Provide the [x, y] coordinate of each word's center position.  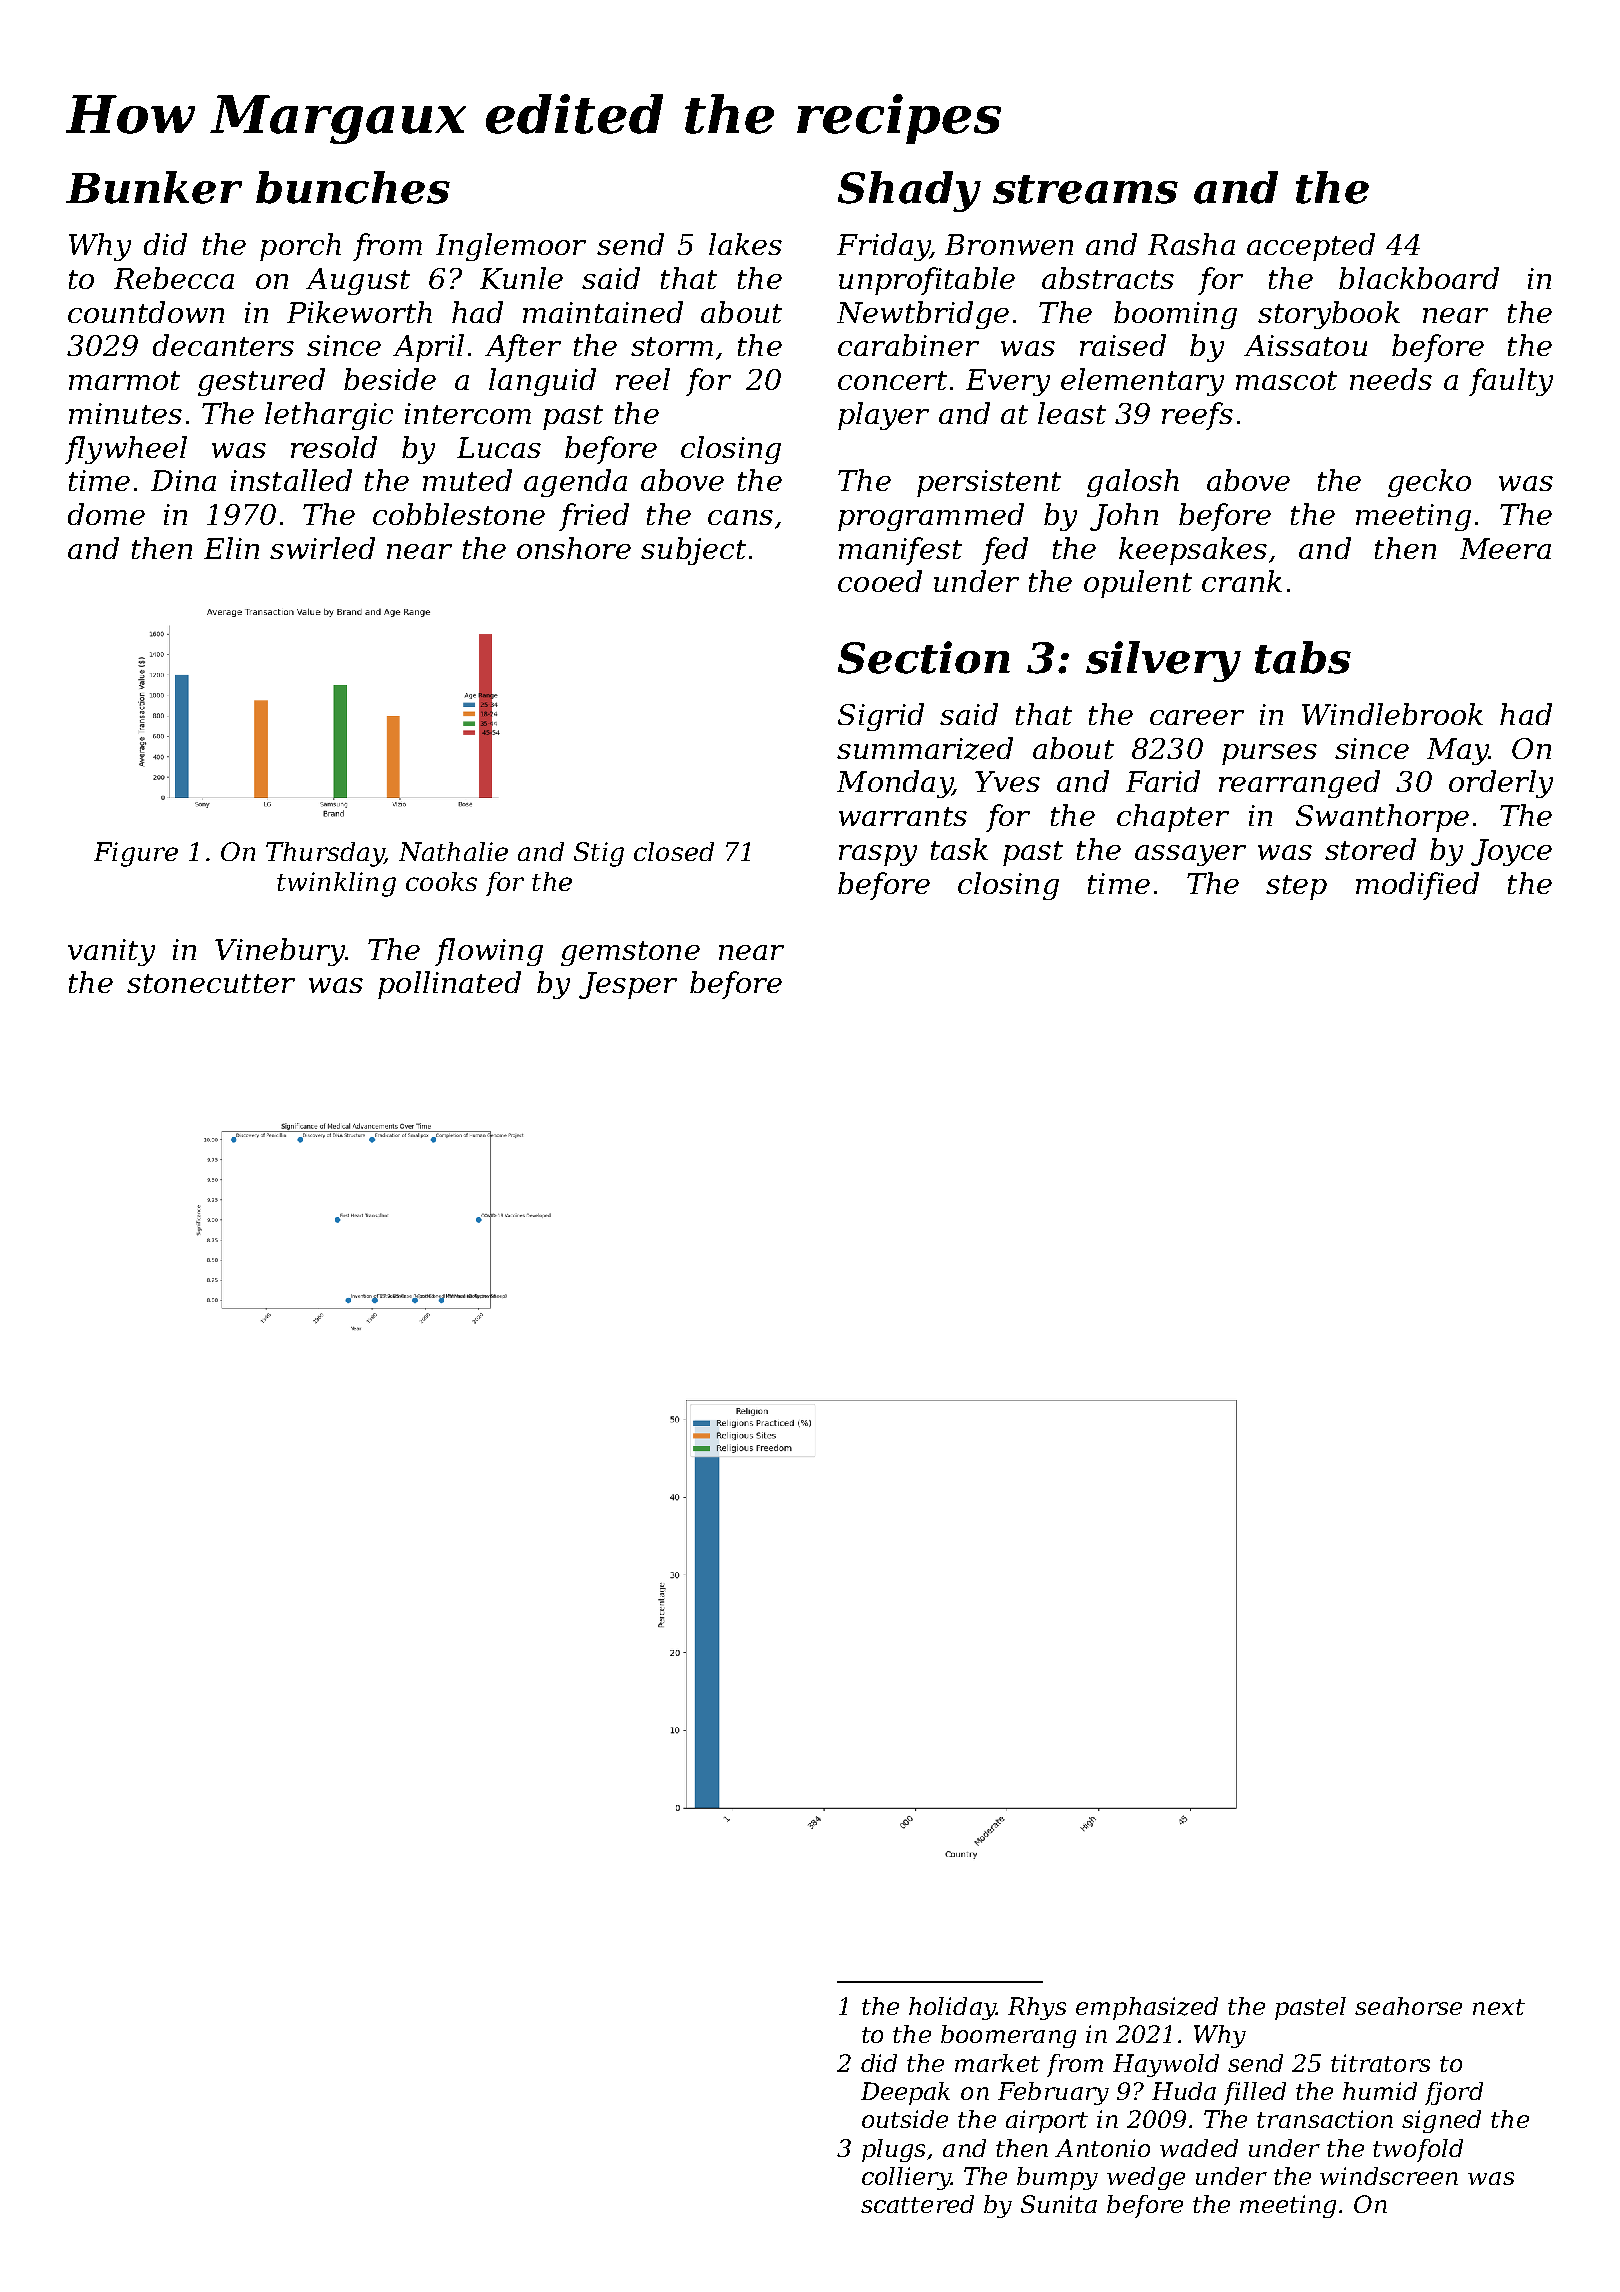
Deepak [905, 2093]
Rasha [1191, 244]
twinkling [336, 884]
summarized [925, 748]
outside [905, 2119]
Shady [909, 191]
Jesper [628, 985]
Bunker [154, 187]
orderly [1501, 784]
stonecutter [211, 983]
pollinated [449, 985]
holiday [952, 2008]
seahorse [1408, 2006]
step [1296, 887]
